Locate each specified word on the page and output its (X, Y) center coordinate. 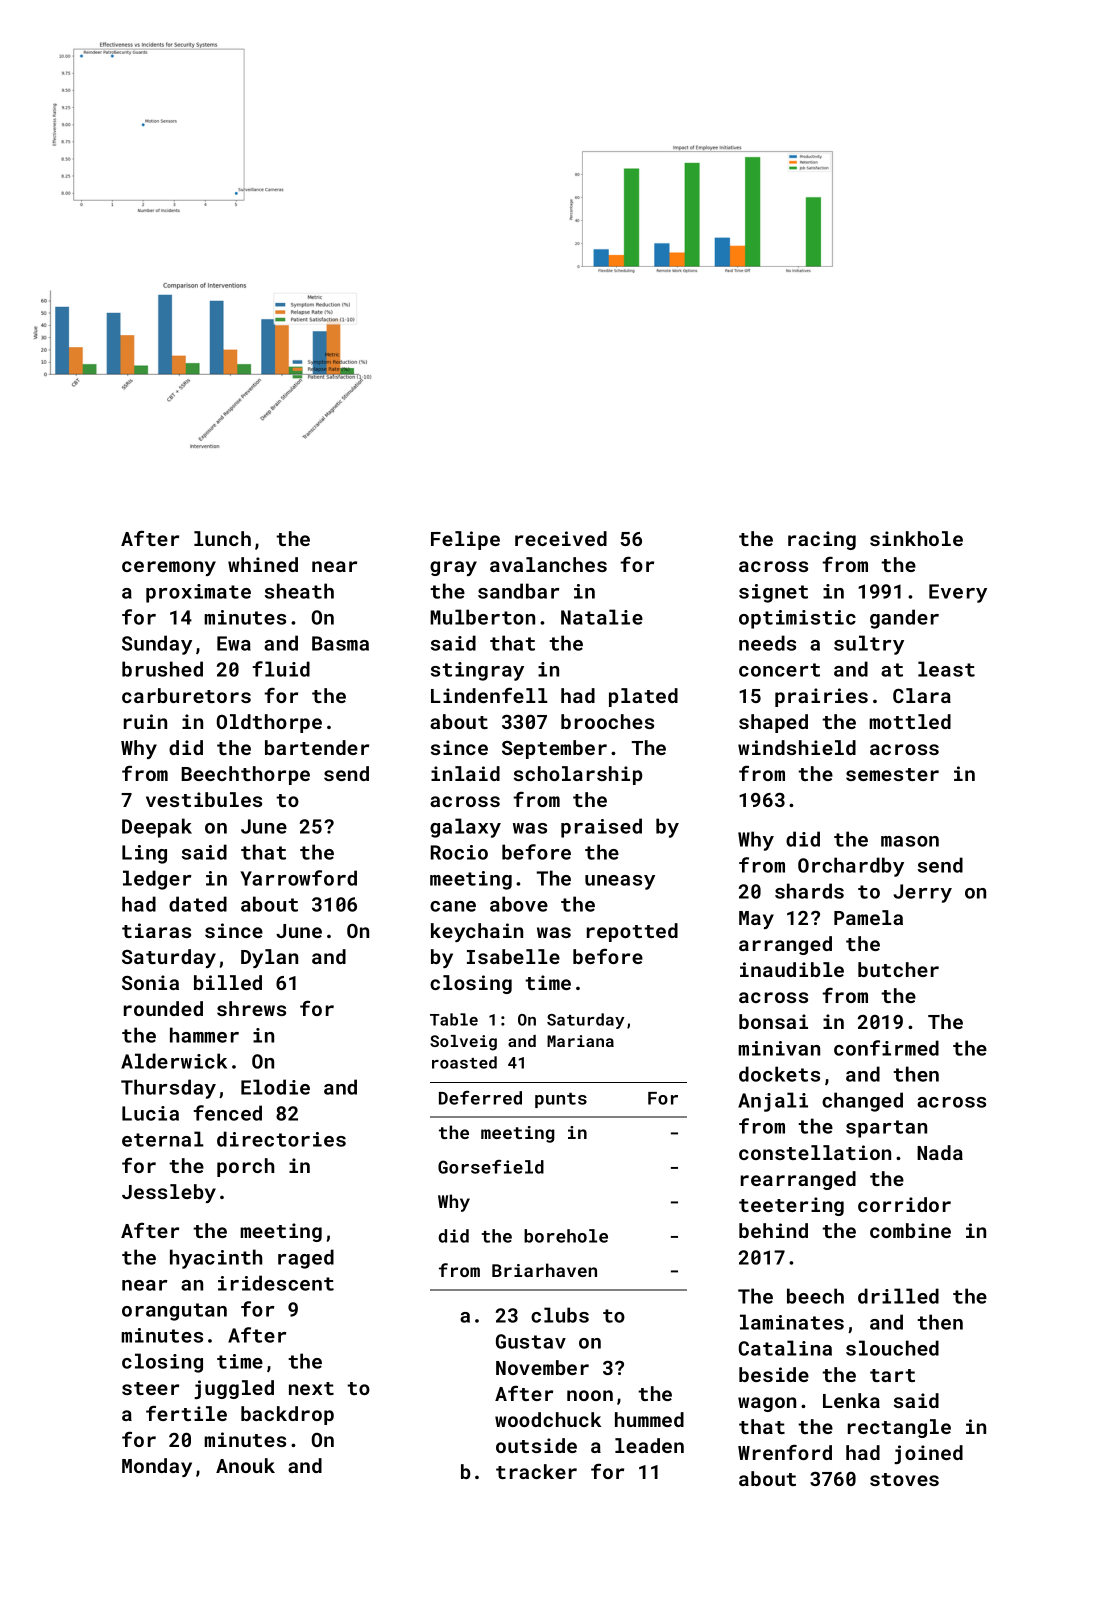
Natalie (602, 617)
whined (263, 564)
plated (643, 697)
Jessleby (169, 1193)
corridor (904, 1204)
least (946, 669)
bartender (317, 747)
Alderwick (174, 1061)
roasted (464, 1062)
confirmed (886, 1048)
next (311, 1388)
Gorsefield (491, 1167)
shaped (773, 723)
